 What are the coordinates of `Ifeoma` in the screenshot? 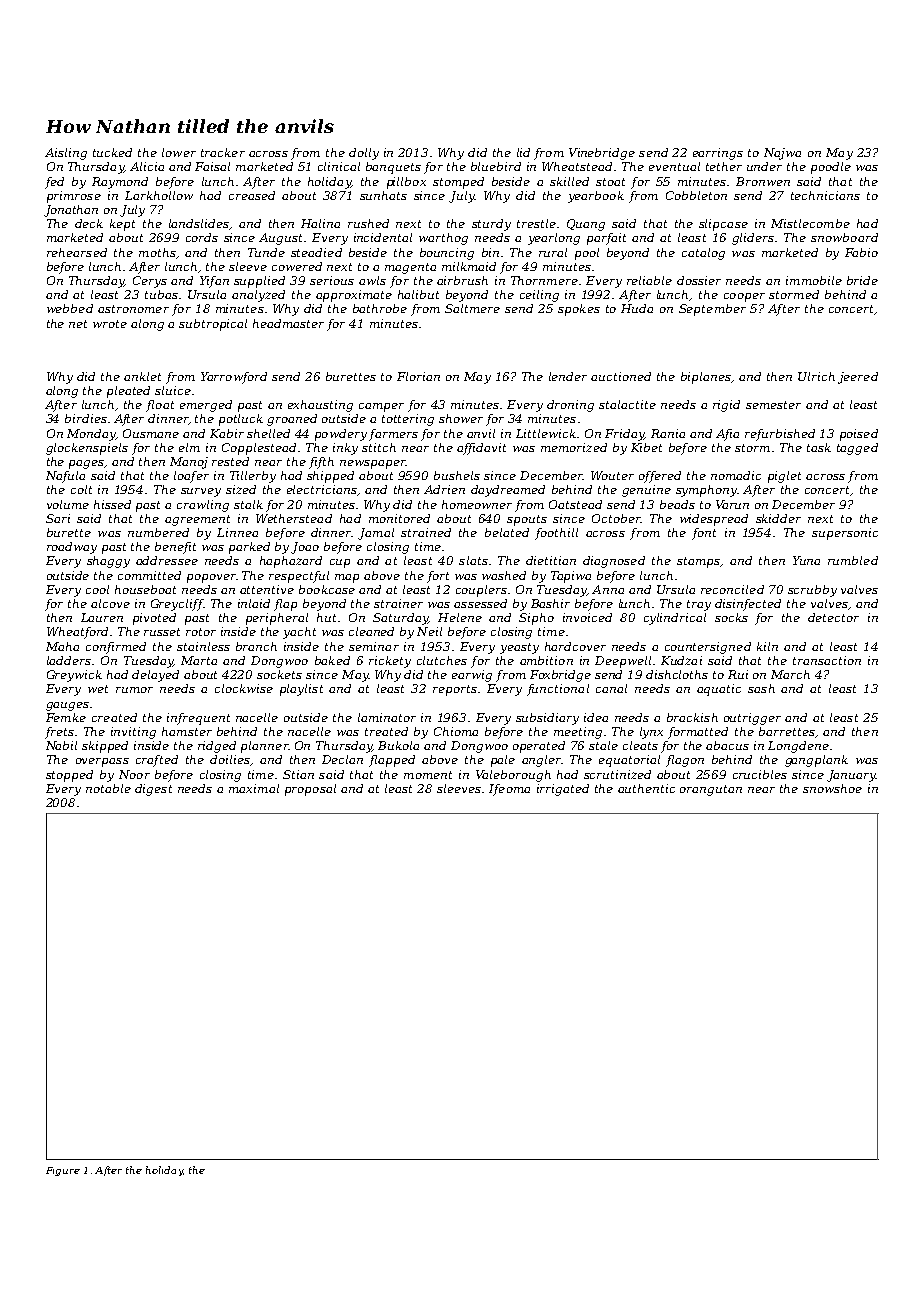 It's located at (509, 790).
